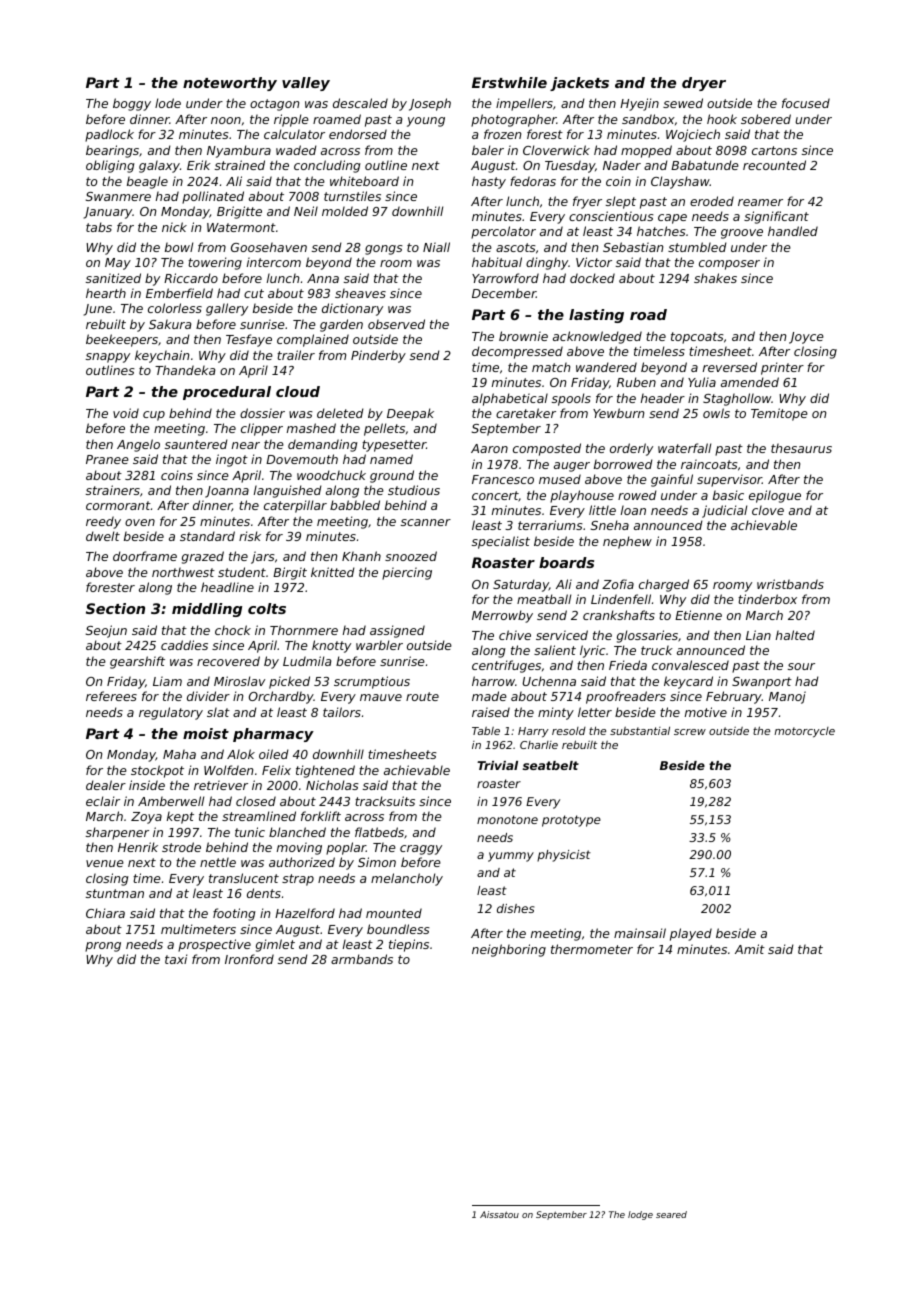  What do you see at coordinates (378, 356) in the image?
I see `Pinderby` at bounding box center [378, 356].
